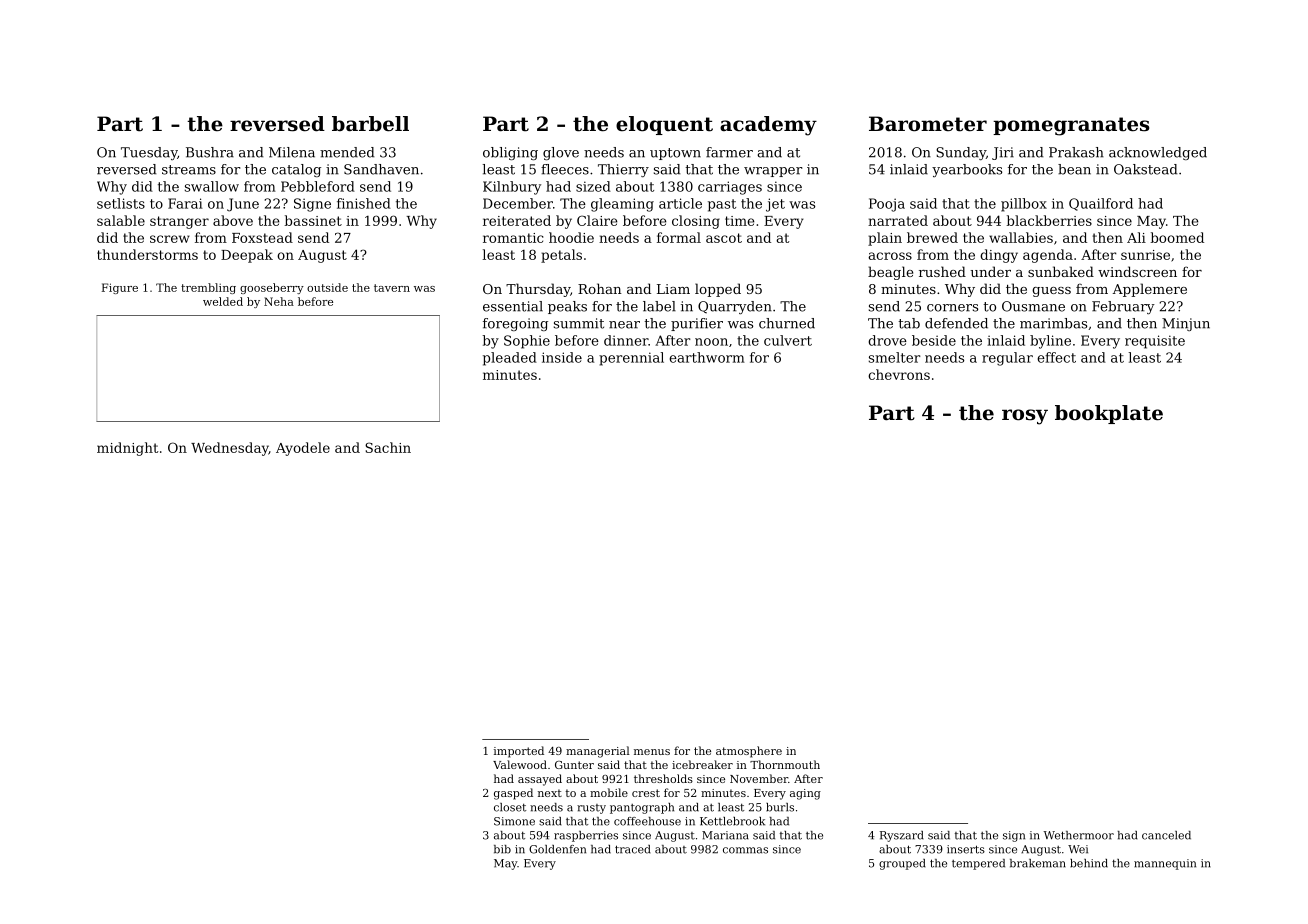  What do you see at coordinates (502, 849) in the screenshot?
I see `bib` at bounding box center [502, 849].
